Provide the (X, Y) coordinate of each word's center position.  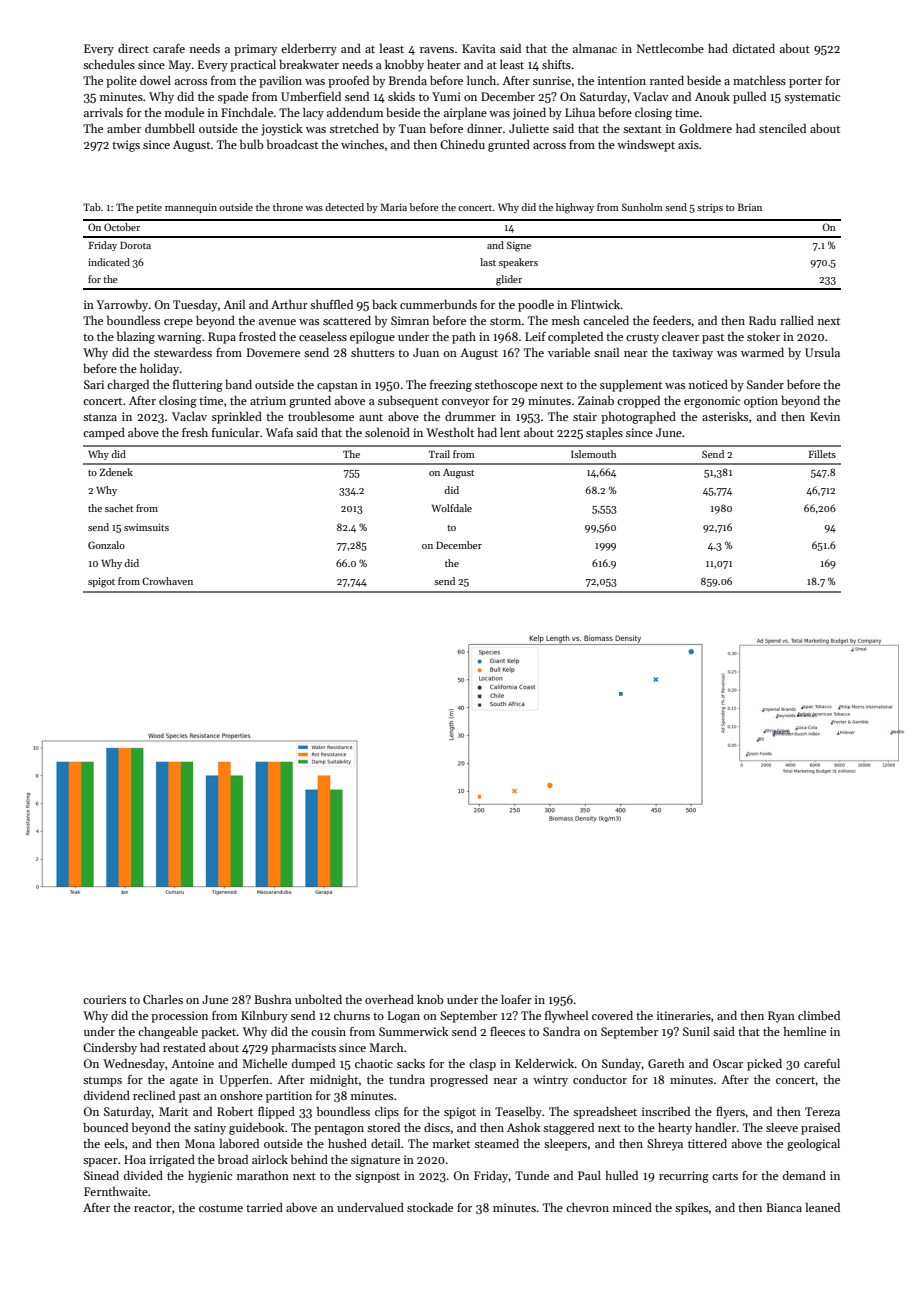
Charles (163, 999)
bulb (252, 144)
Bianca (784, 1207)
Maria (393, 207)
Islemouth (593, 454)
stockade (430, 1207)
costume (221, 1208)
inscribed (666, 1111)
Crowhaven (167, 581)
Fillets (822, 454)
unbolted (318, 999)
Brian (750, 207)
